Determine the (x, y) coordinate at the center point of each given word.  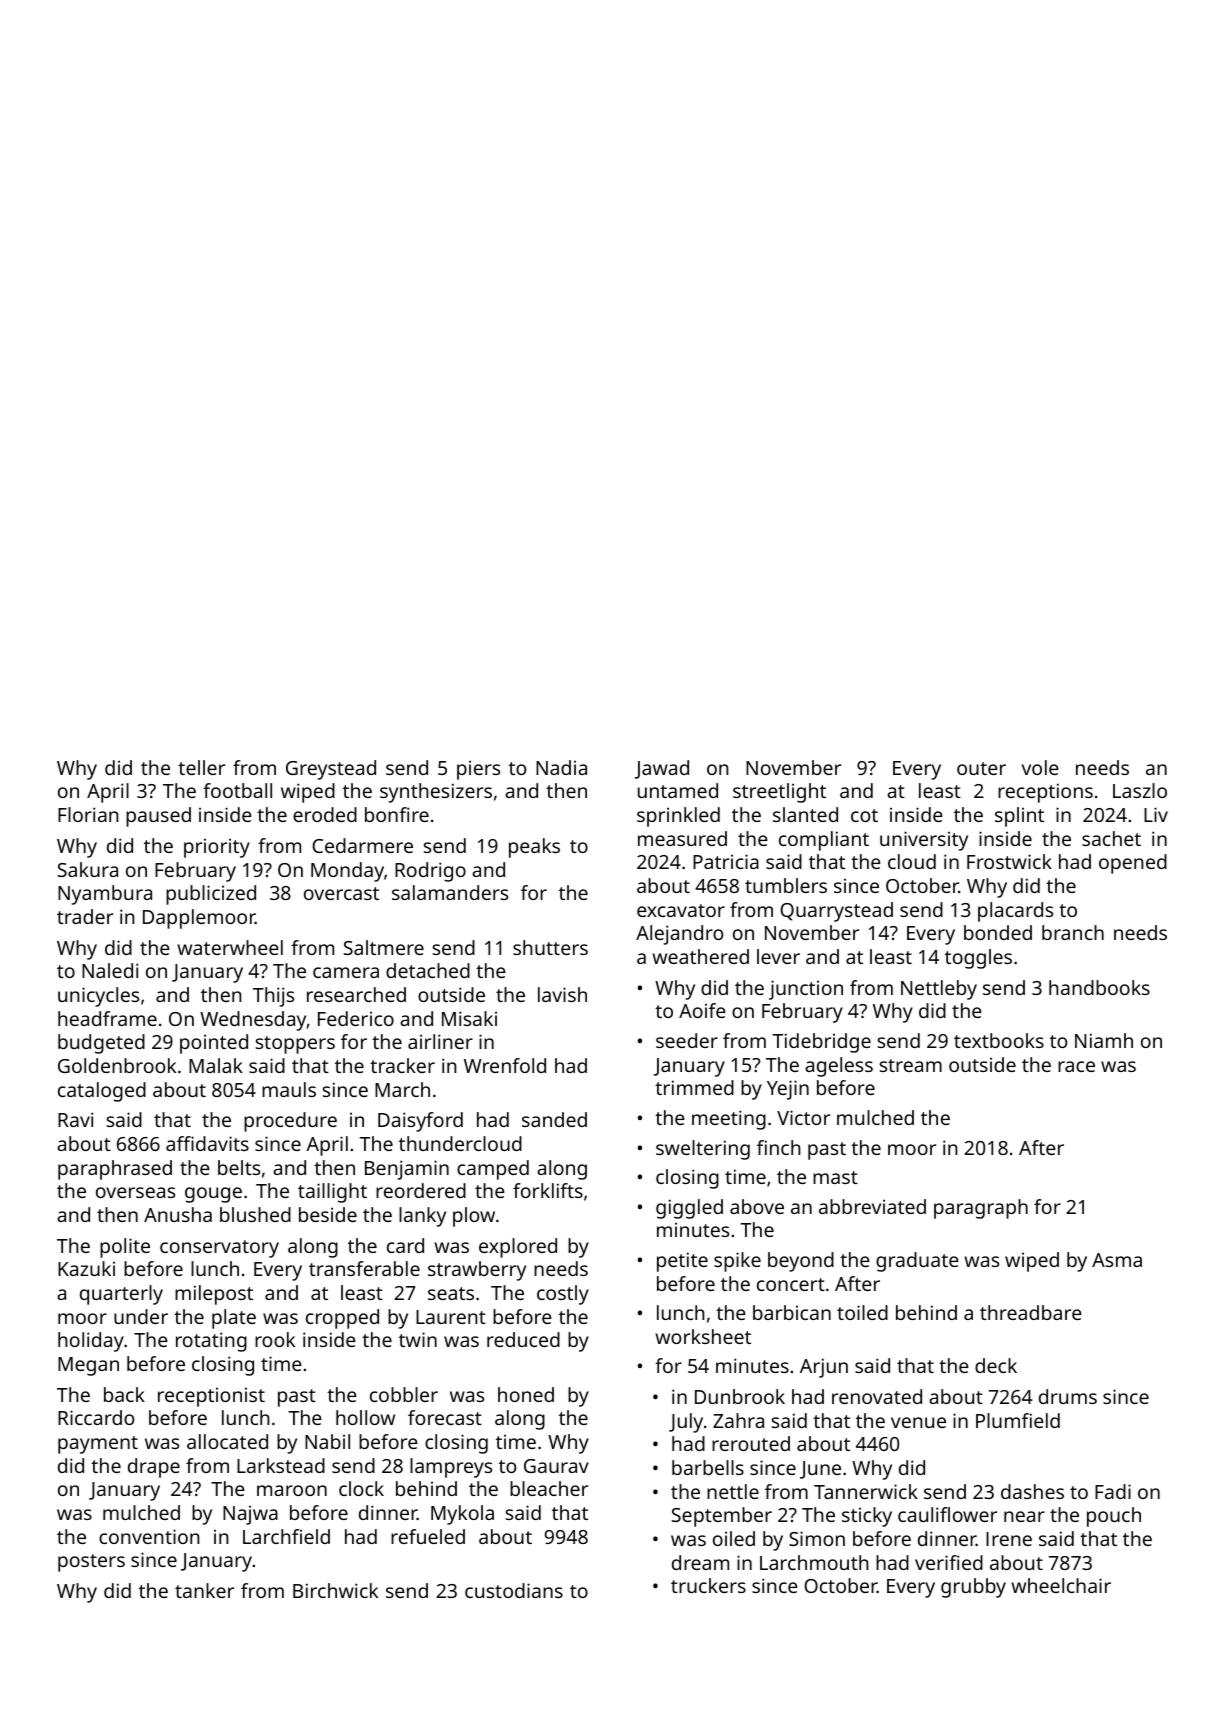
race (1076, 1066)
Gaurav (556, 1466)
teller (201, 767)
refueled (428, 1536)
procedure (290, 1122)
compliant (824, 841)
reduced (523, 1339)
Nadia (561, 767)
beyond (801, 1262)
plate (234, 1319)
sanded (554, 1119)
